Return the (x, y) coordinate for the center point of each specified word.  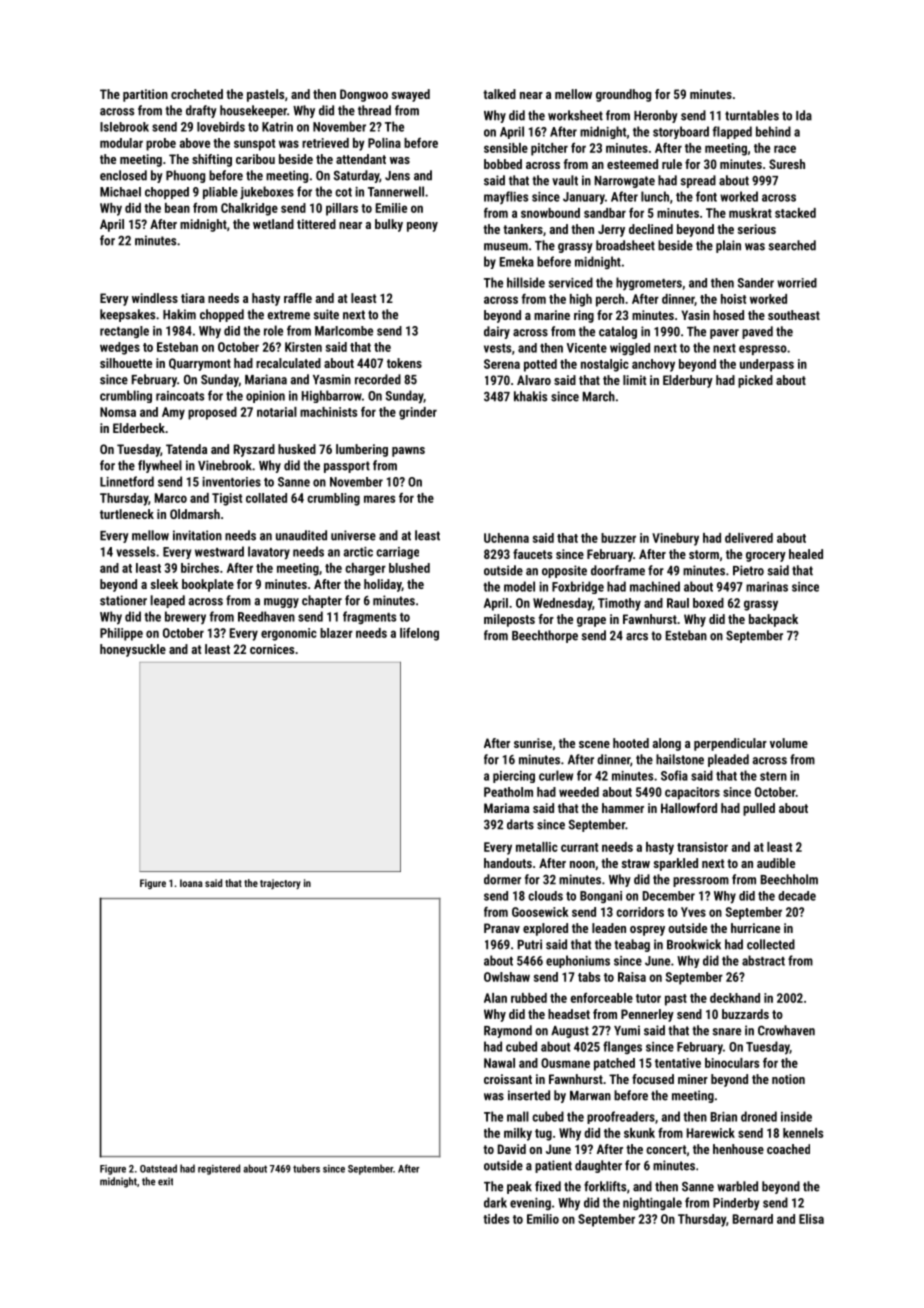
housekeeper (253, 111)
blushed (409, 568)
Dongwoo (364, 95)
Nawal (499, 1063)
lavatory (269, 553)
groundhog (623, 95)
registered (219, 1169)
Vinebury (675, 539)
